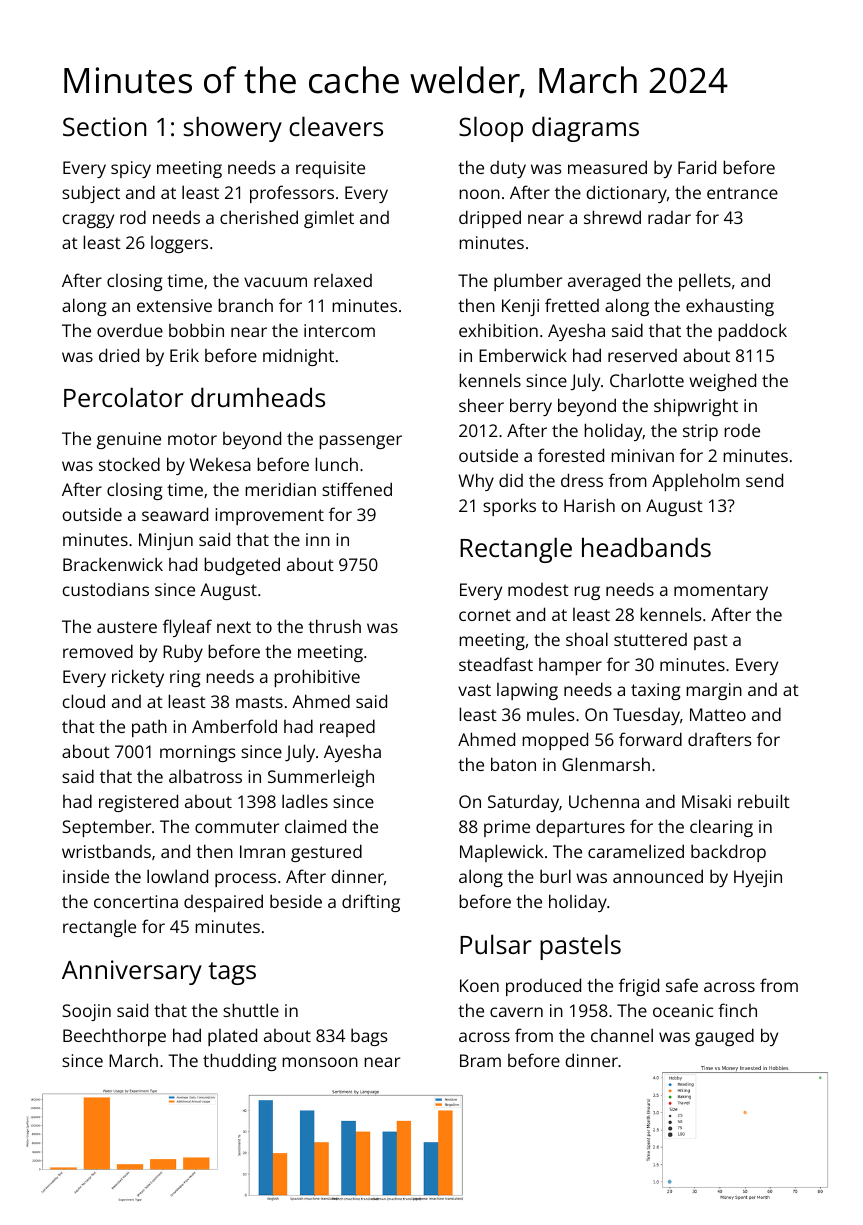 The width and height of the screenshot is (863, 1225). I want to click on Wekesa, so click(220, 464).
